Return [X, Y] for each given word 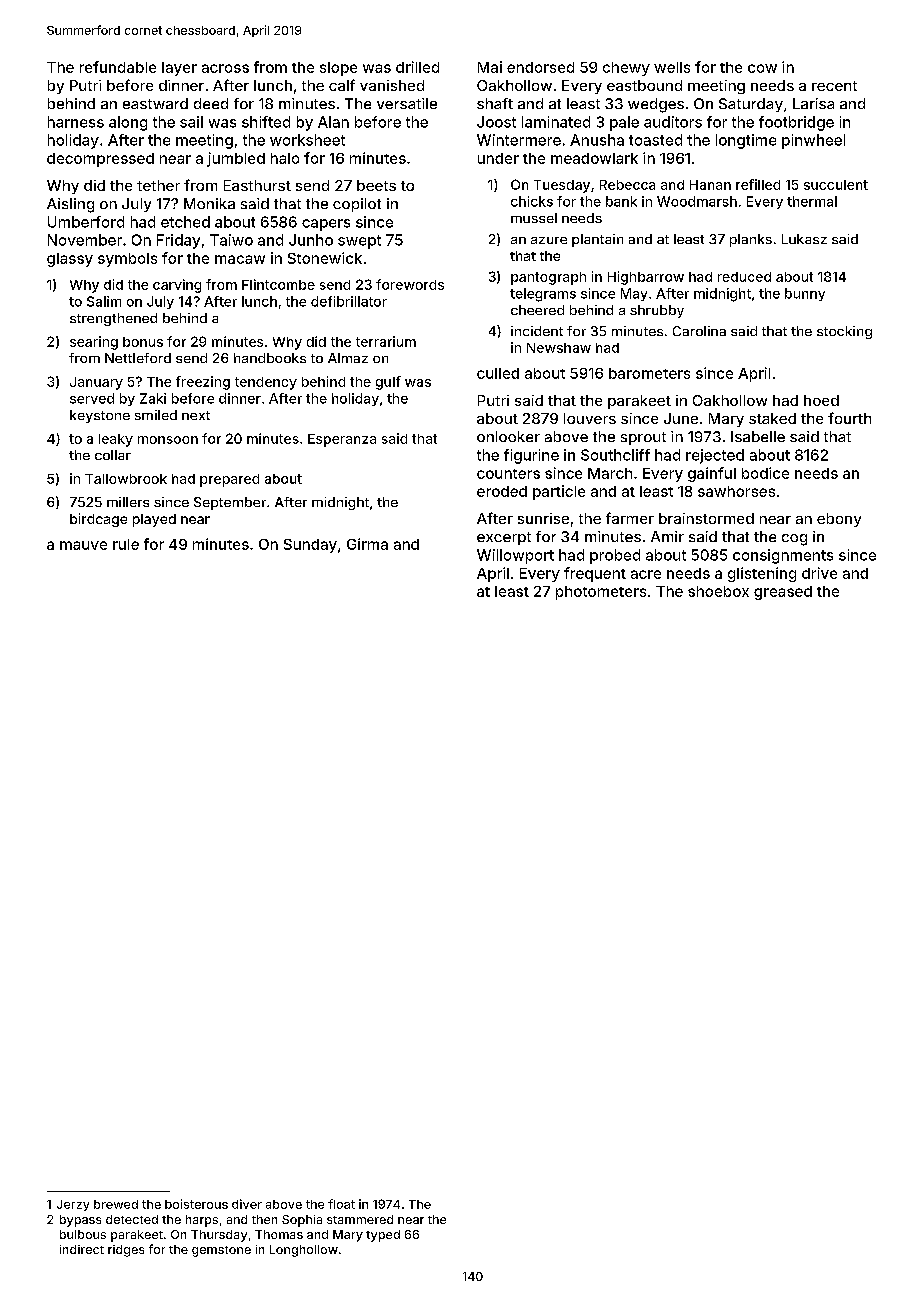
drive [819, 573]
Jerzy [73, 1205]
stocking [844, 332]
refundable [118, 67]
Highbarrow [646, 278]
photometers [601, 593]
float [341, 1204]
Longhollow [304, 1251]
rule [126, 544]
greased [783, 593]
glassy [70, 260]
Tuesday [562, 186]
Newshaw [559, 348]
